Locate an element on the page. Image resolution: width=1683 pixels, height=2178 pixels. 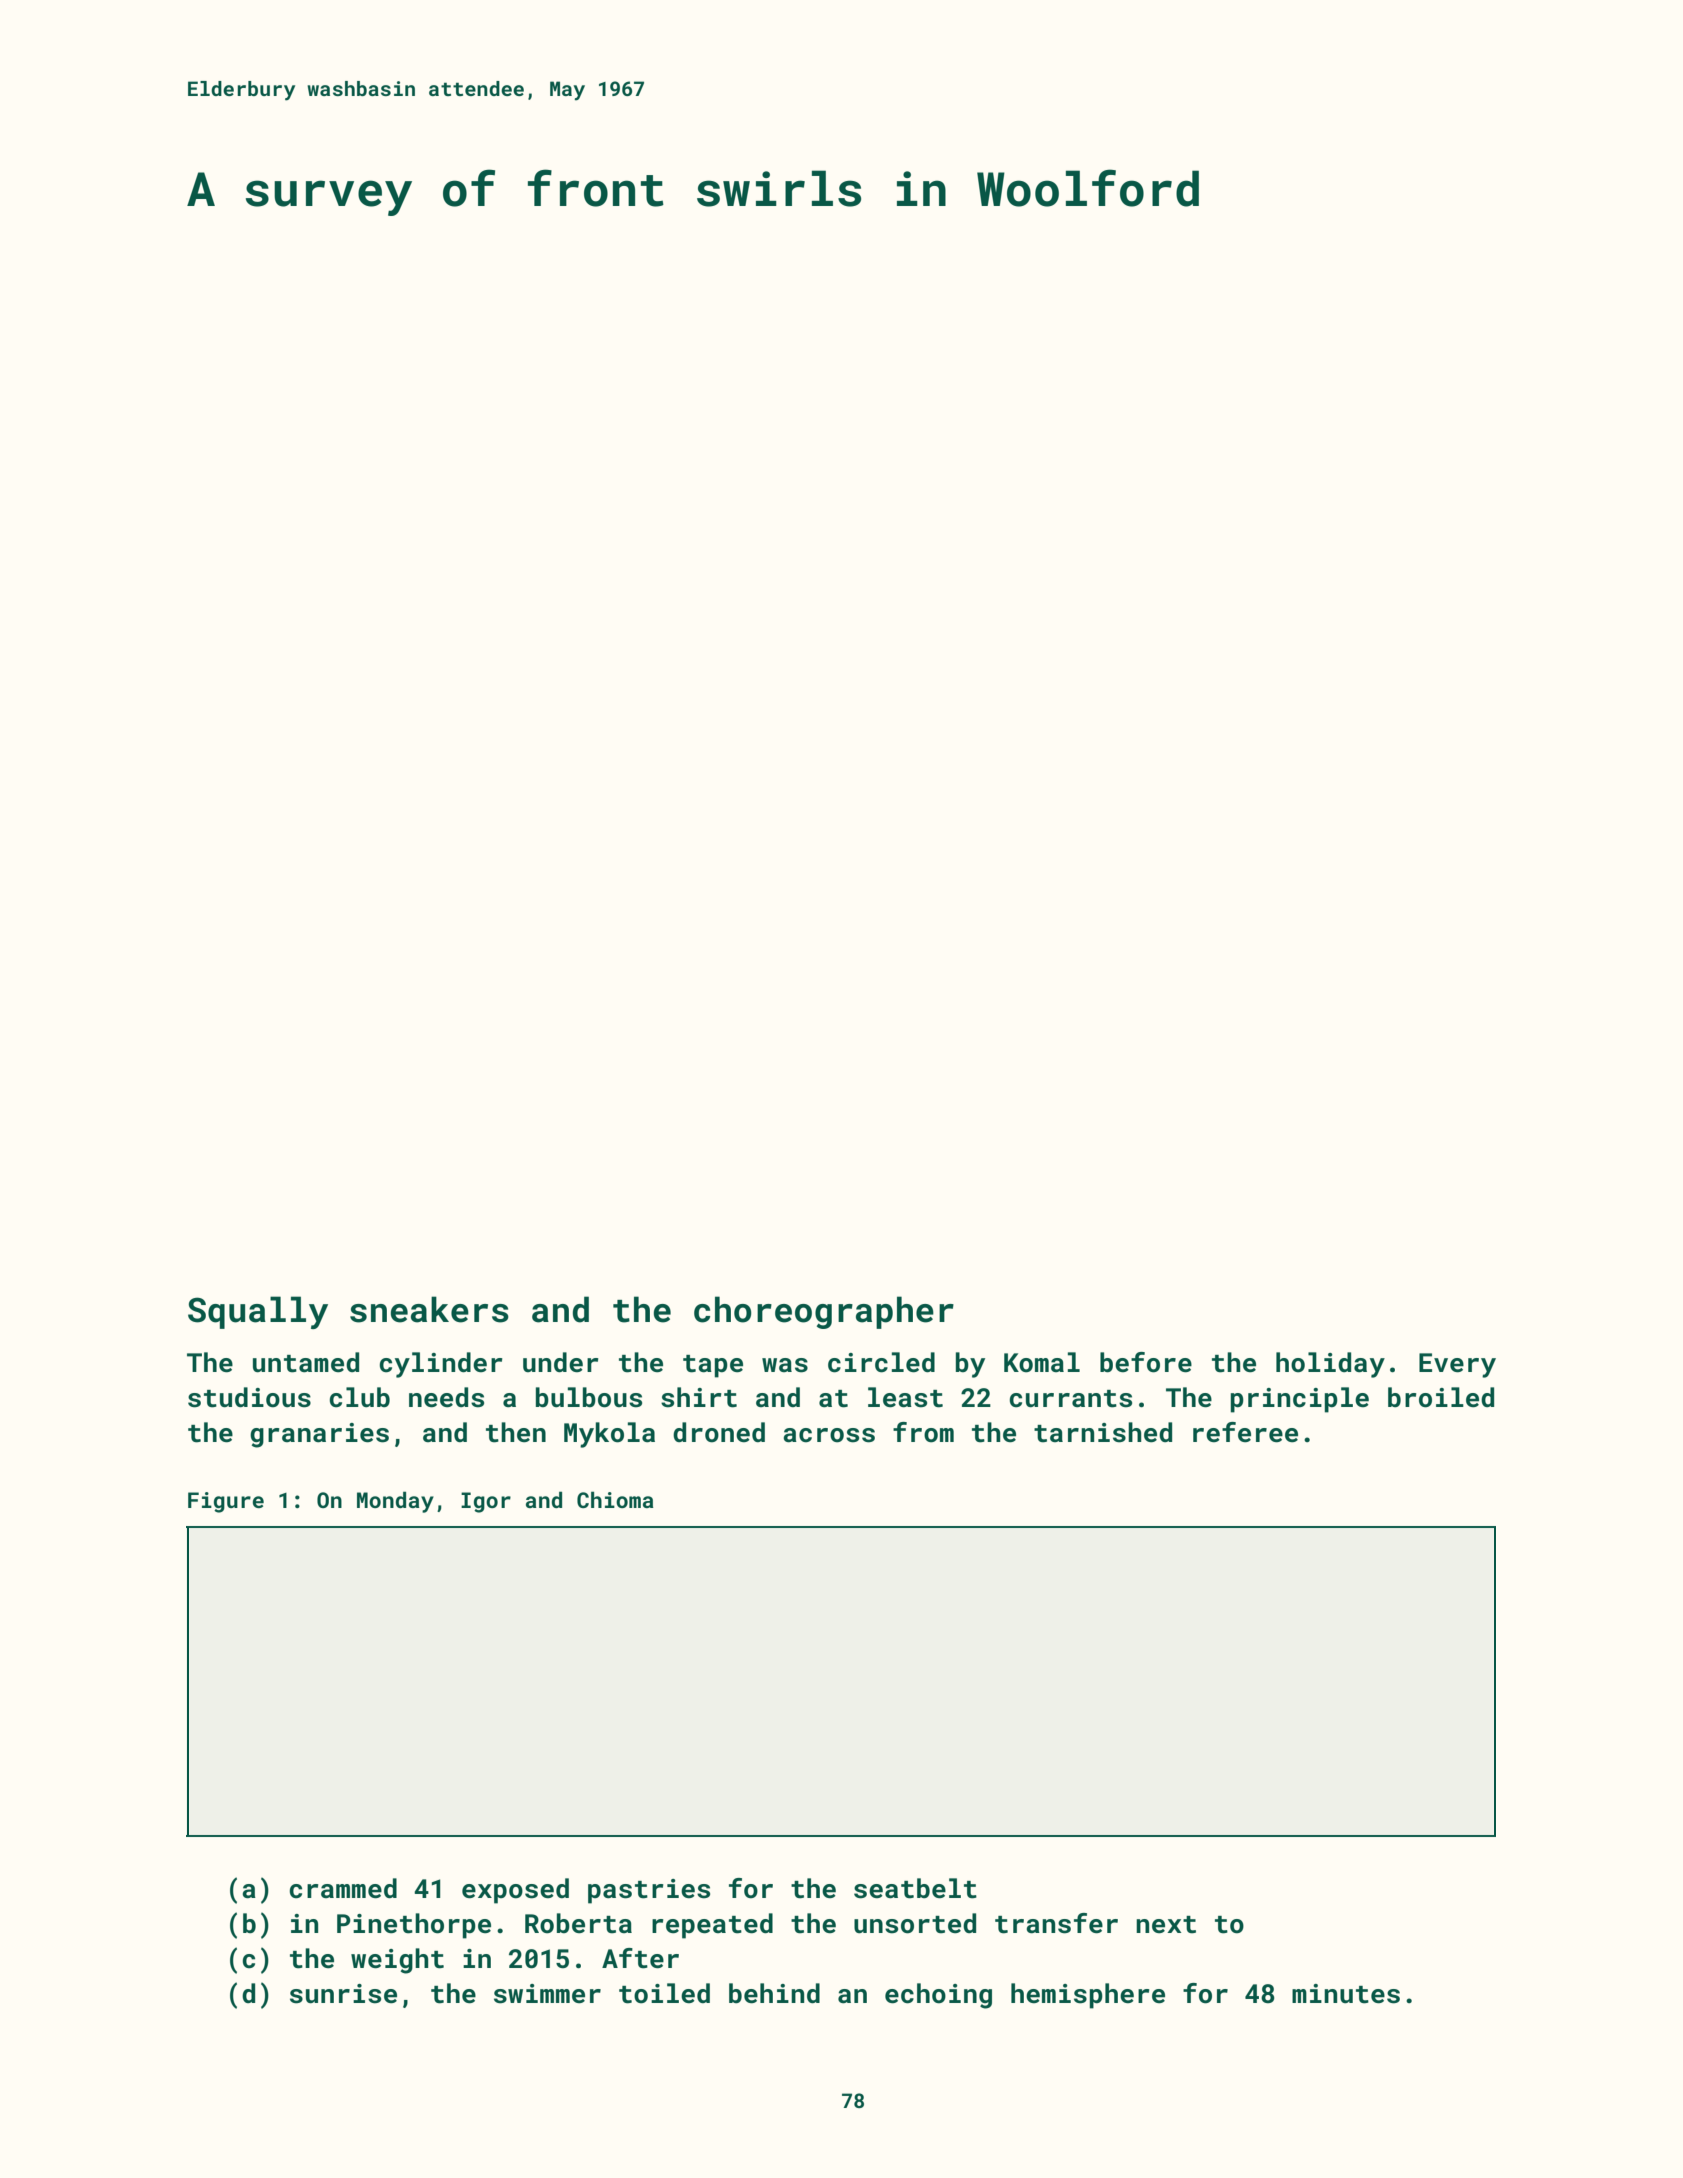
echoing is located at coordinates (938, 1996).
